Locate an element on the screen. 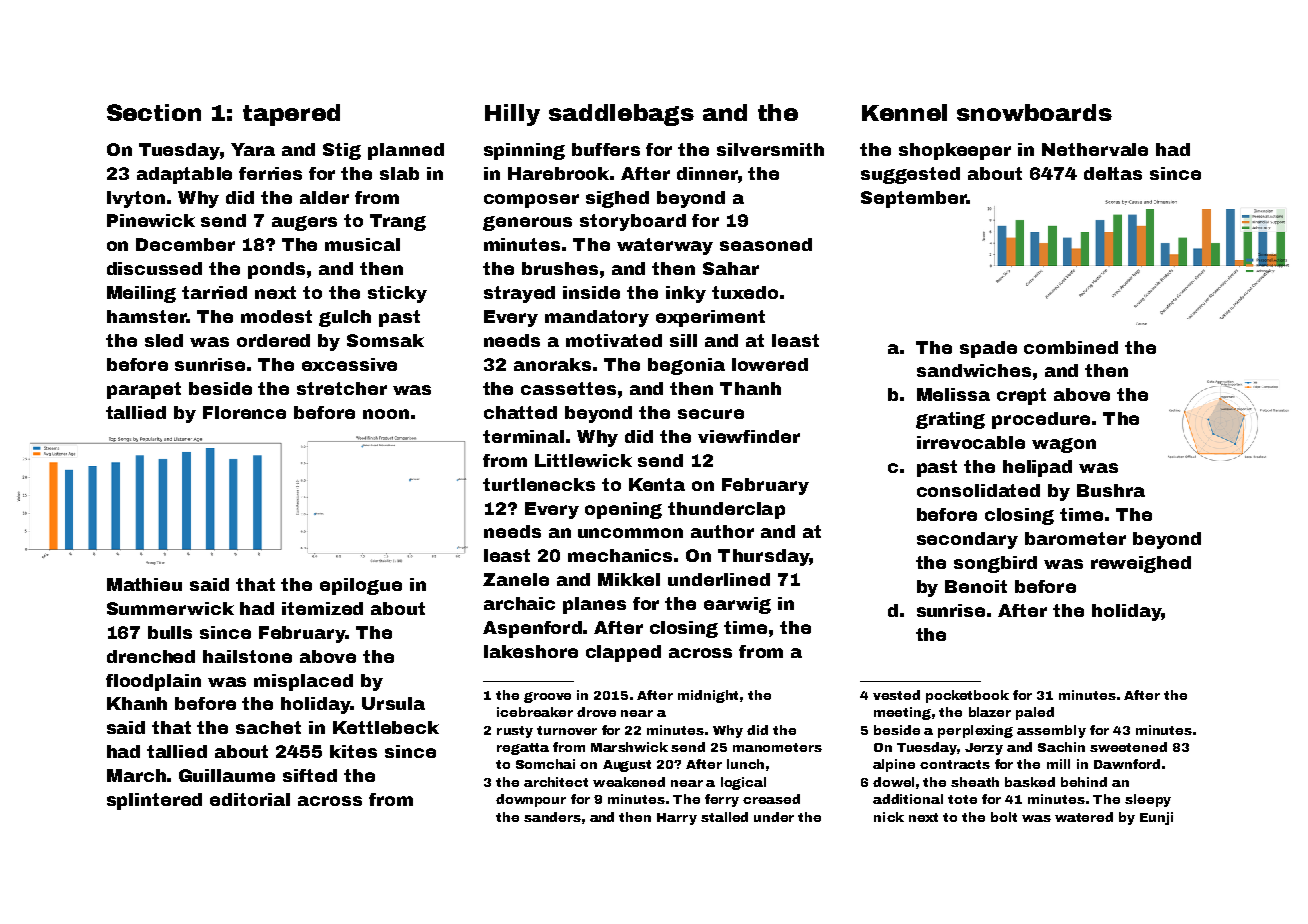 The image size is (1308, 924). itemized is located at coordinates (322, 608).
